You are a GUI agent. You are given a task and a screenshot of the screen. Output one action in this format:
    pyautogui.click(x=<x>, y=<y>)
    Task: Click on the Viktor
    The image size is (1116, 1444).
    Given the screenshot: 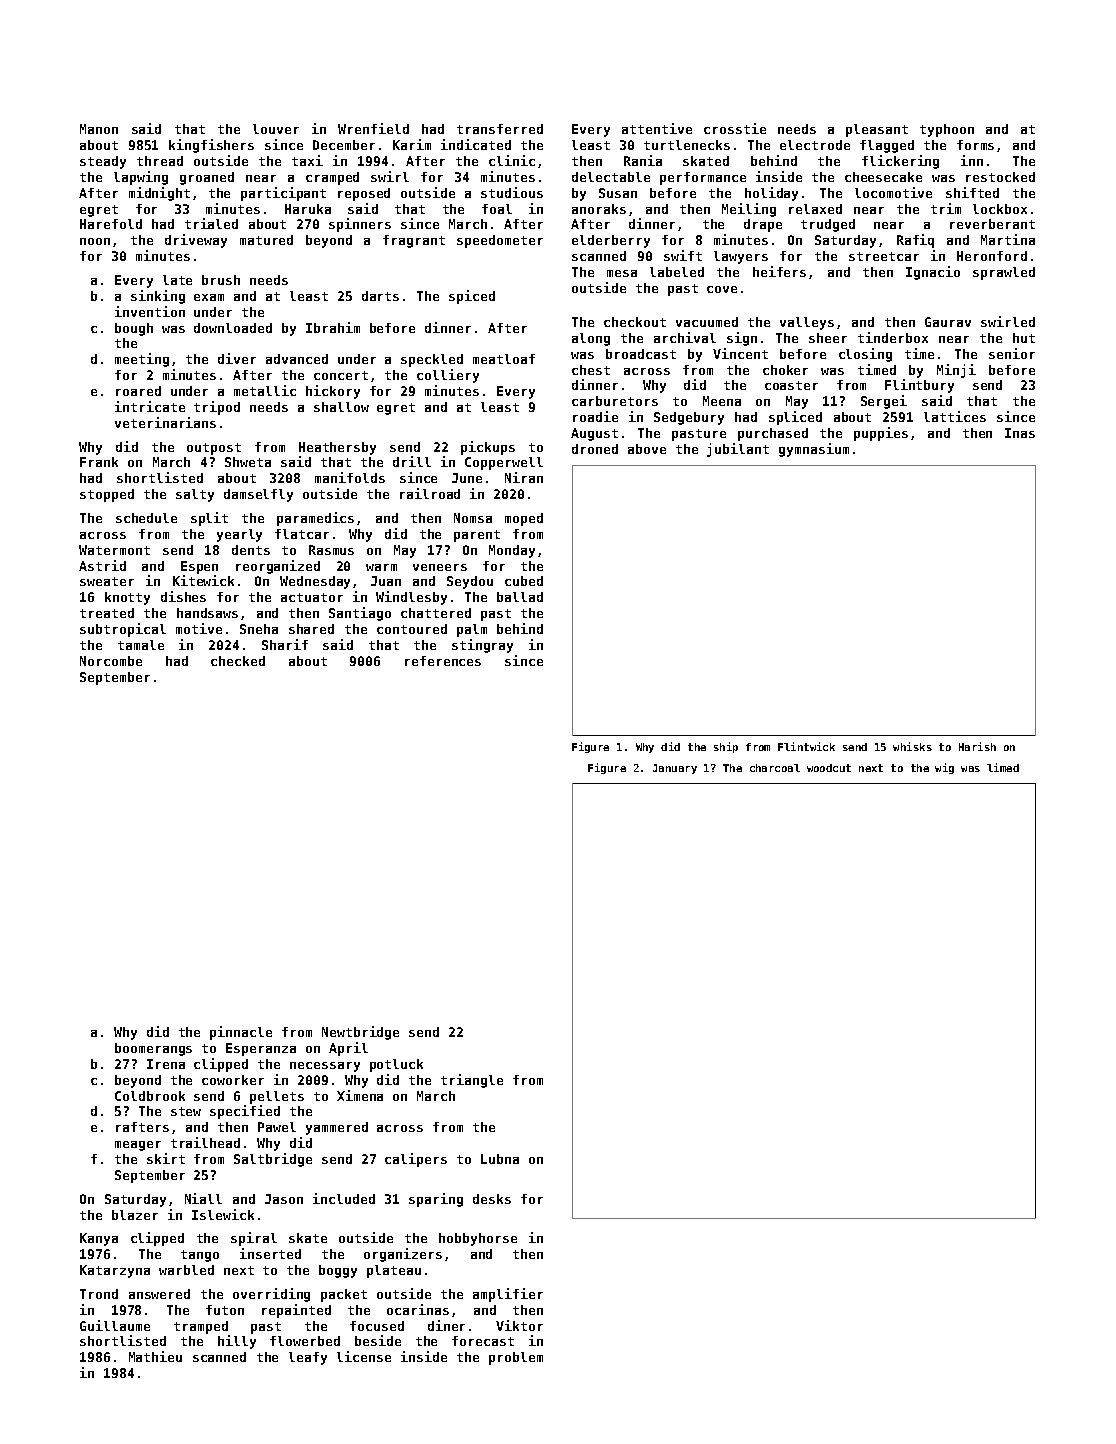 What is the action you would take?
    pyautogui.click(x=519, y=1325)
